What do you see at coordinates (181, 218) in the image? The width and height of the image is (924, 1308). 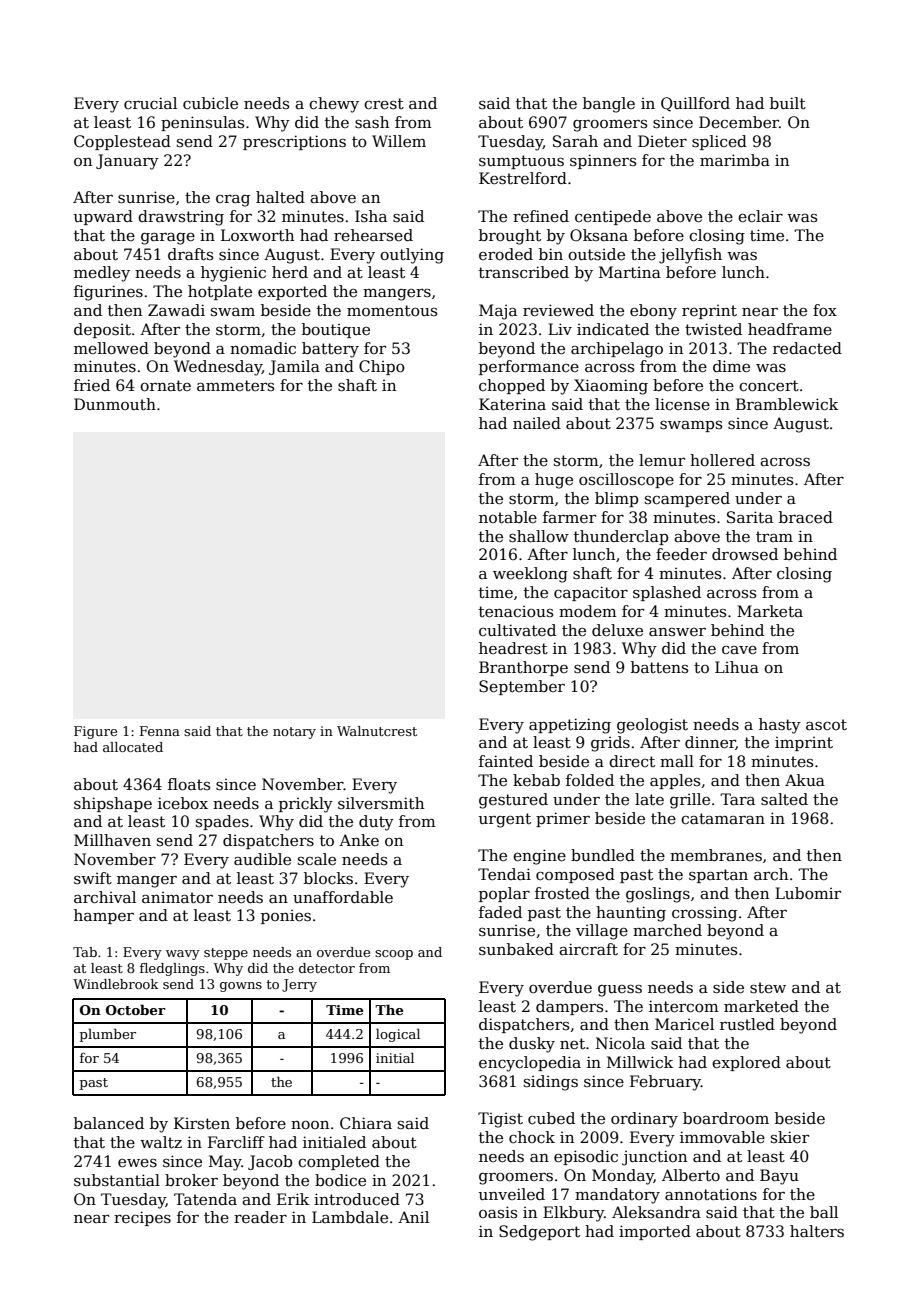 I see `drawstring` at bounding box center [181, 218].
